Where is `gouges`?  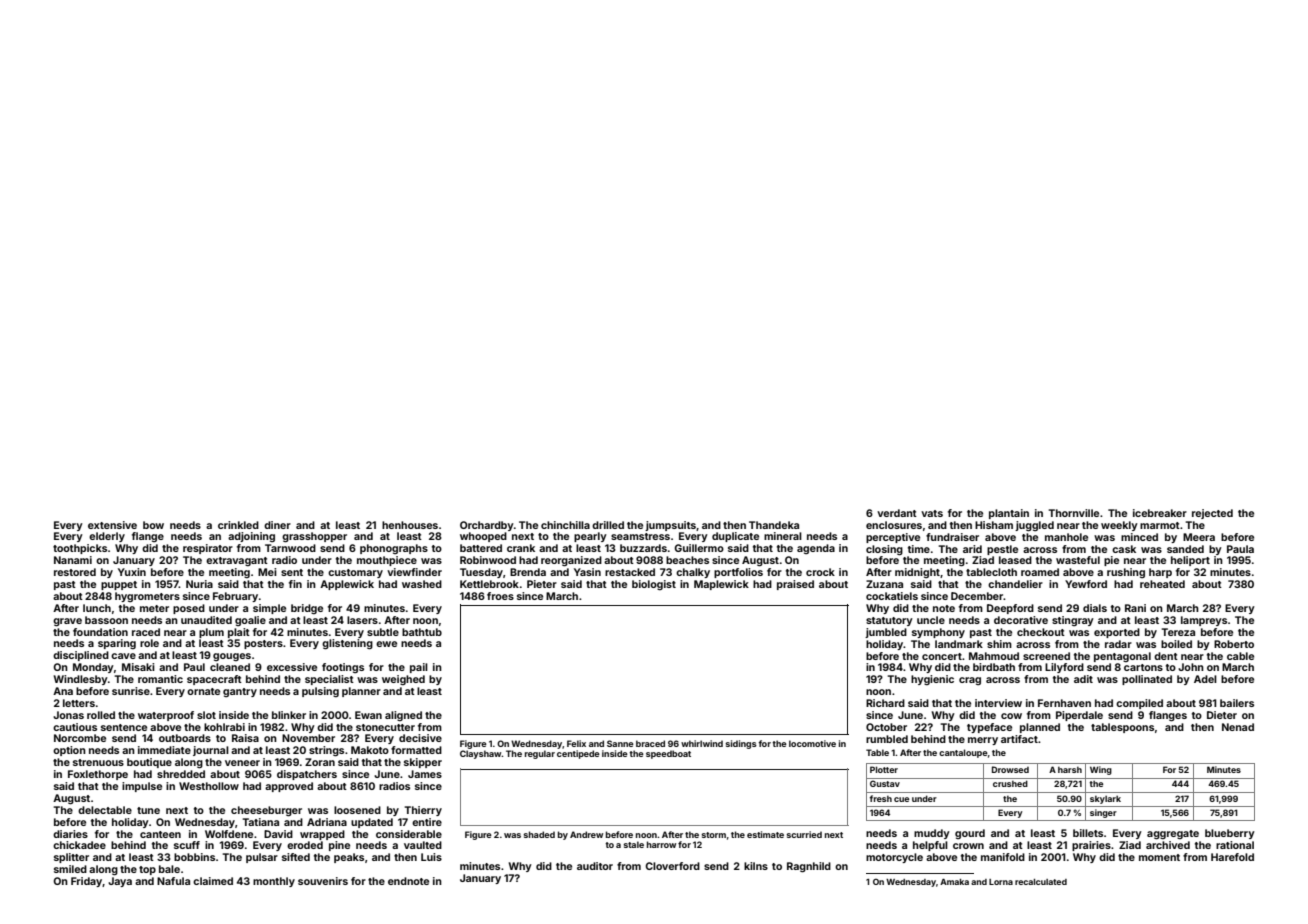 gouges is located at coordinates (232, 657).
